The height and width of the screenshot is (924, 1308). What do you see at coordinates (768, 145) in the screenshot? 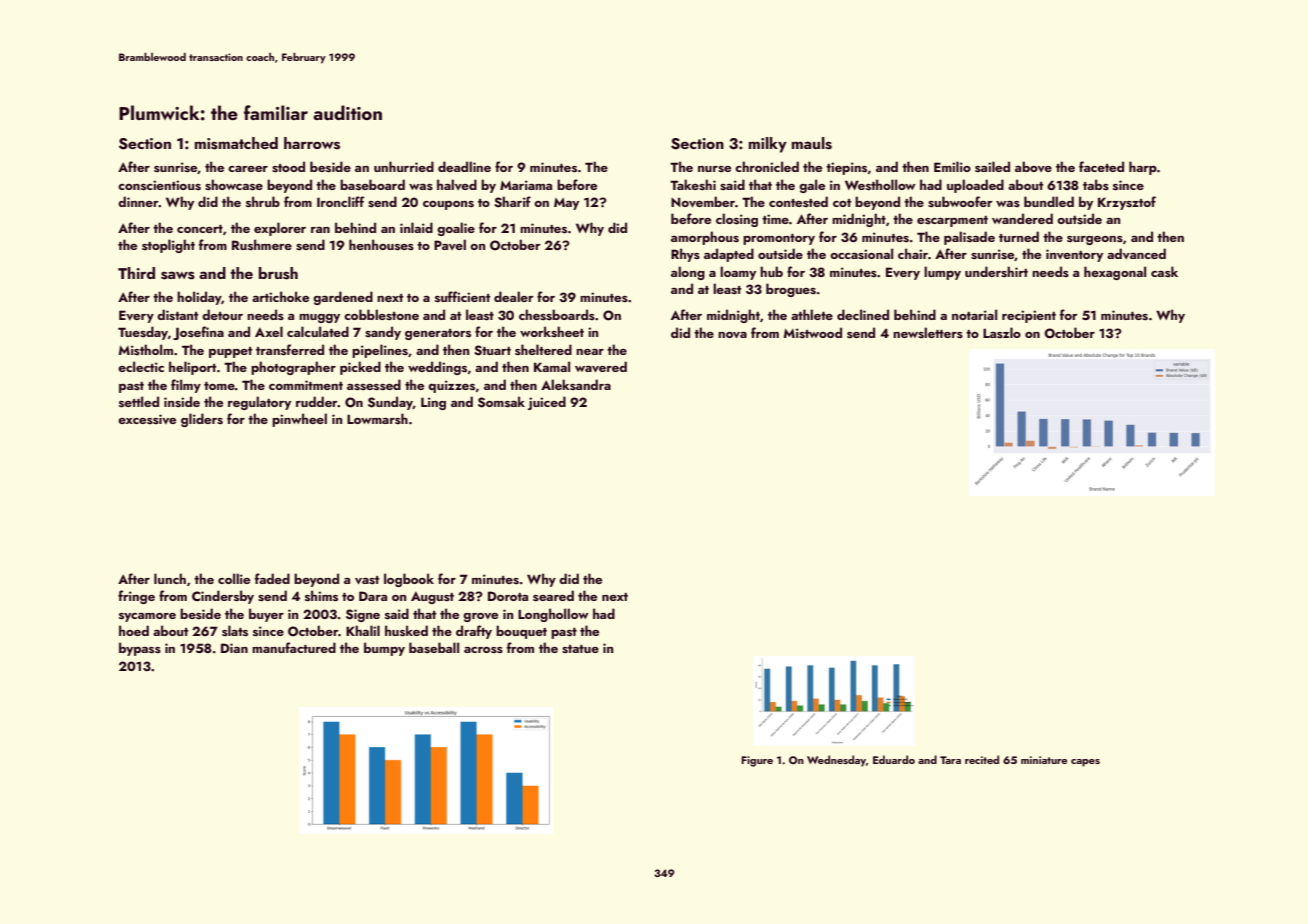
I see `milky` at bounding box center [768, 145].
